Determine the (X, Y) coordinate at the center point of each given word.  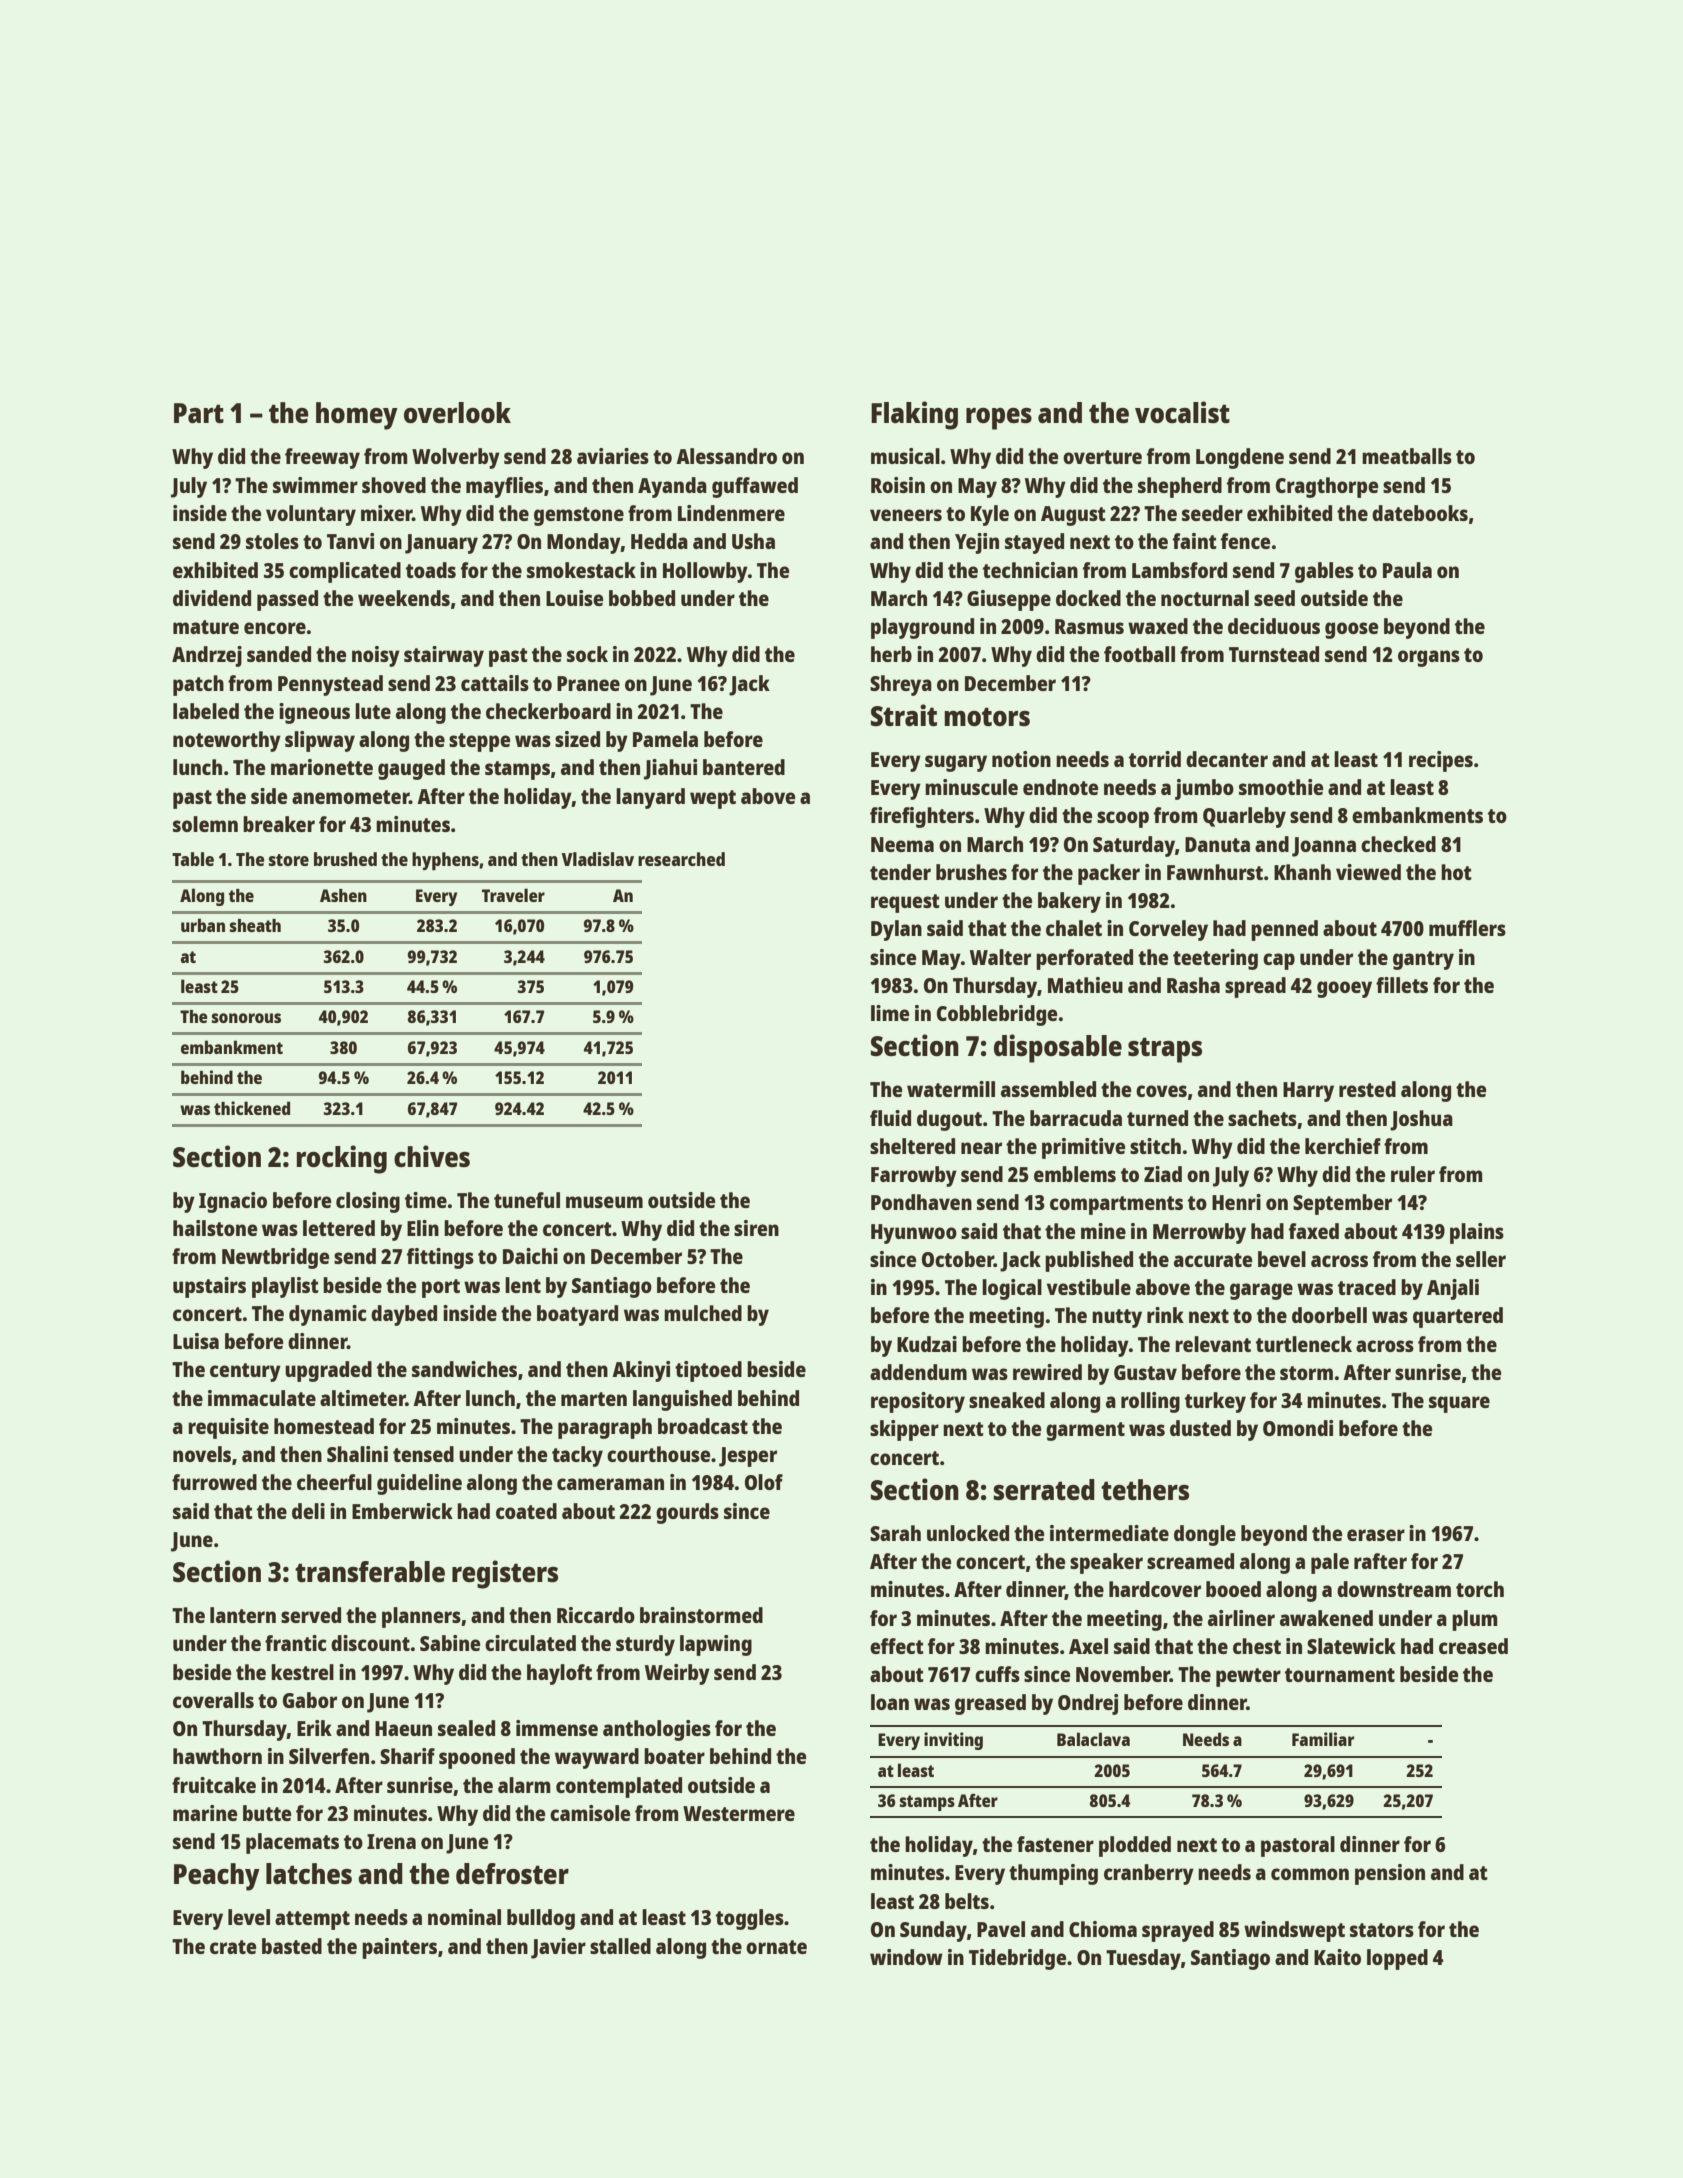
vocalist (1182, 412)
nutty (1117, 1318)
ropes (999, 419)
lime (890, 1013)
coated (526, 1511)
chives (432, 1156)
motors (987, 716)
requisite (228, 1428)
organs (1429, 658)
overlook (457, 412)
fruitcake (214, 1785)
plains (1477, 1233)
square (1459, 1404)
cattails (495, 683)
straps (1165, 1050)
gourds (687, 1513)
